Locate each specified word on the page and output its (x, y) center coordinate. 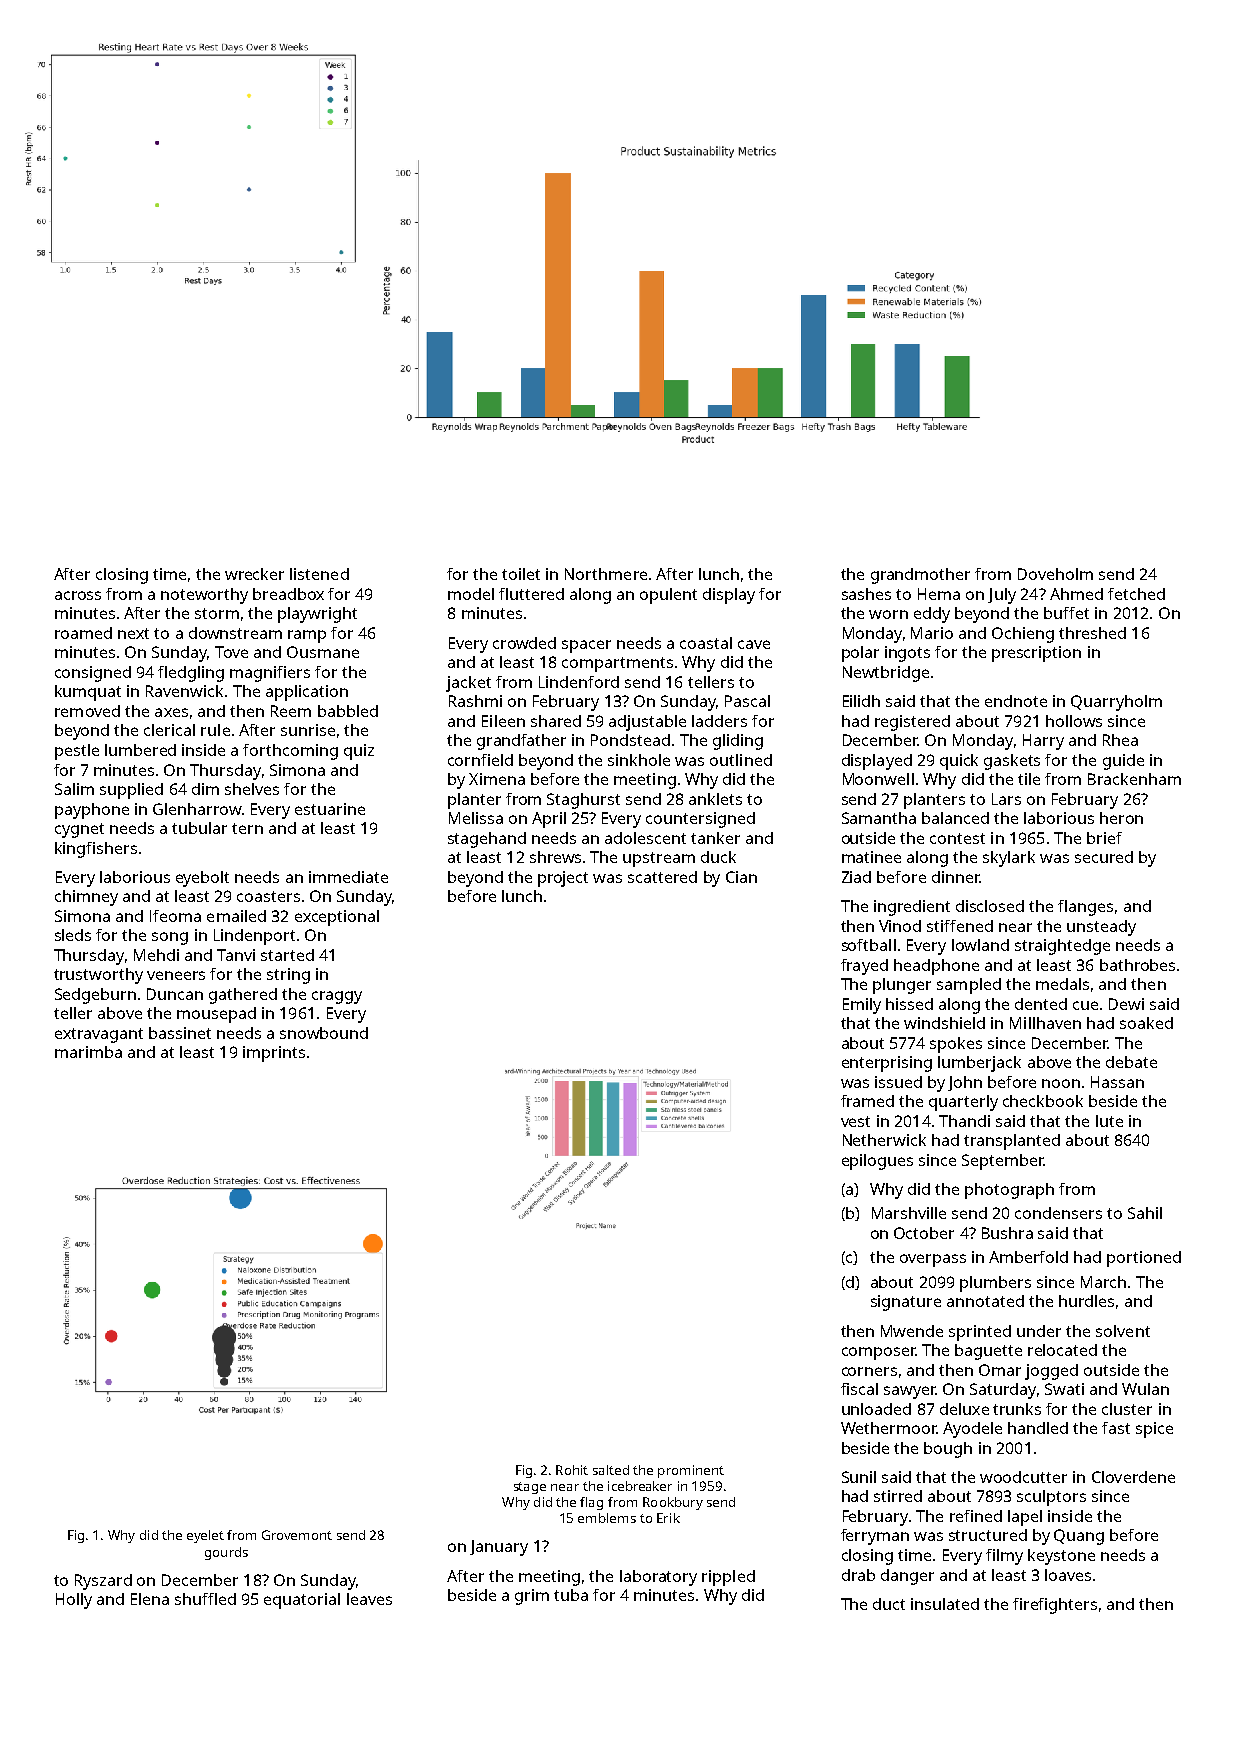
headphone (936, 967)
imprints (274, 1054)
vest (855, 1121)
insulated (945, 1604)
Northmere (606, 574)
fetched (1136, 594)
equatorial (302, 1601)
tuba (571, 1595)
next (133, 633)
